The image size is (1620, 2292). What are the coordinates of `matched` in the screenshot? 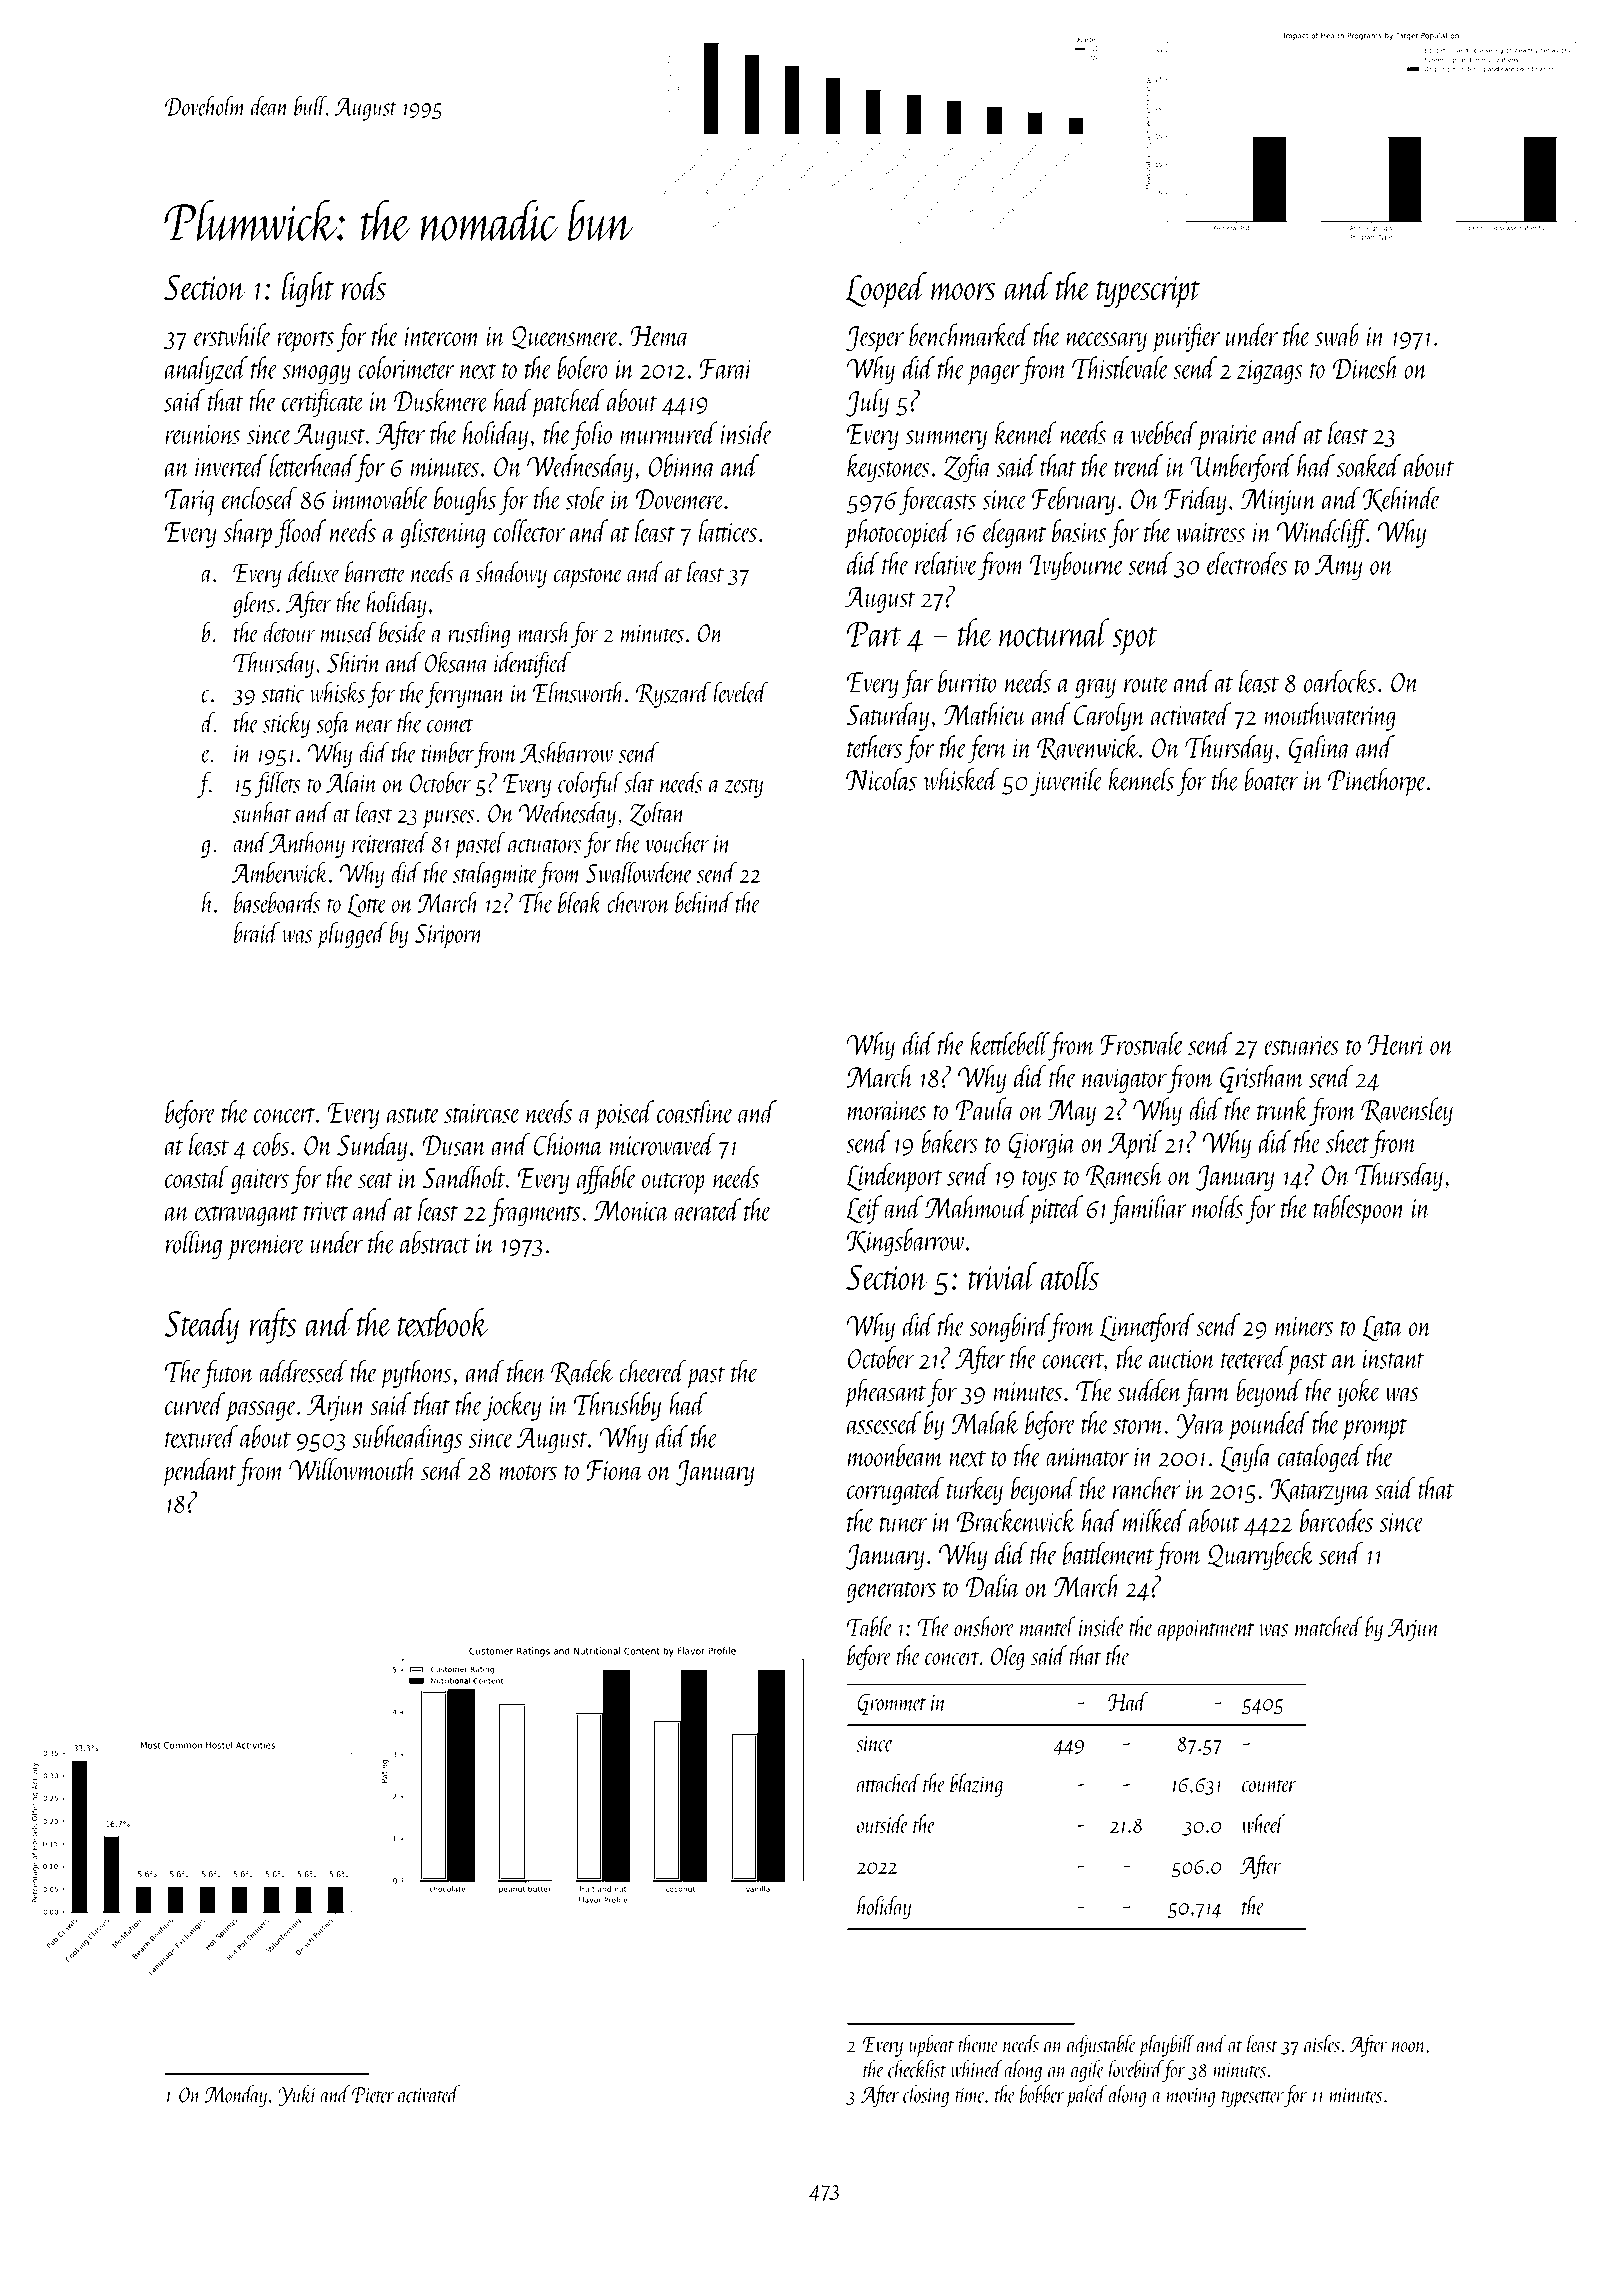 It's located at (1329, 1626).
